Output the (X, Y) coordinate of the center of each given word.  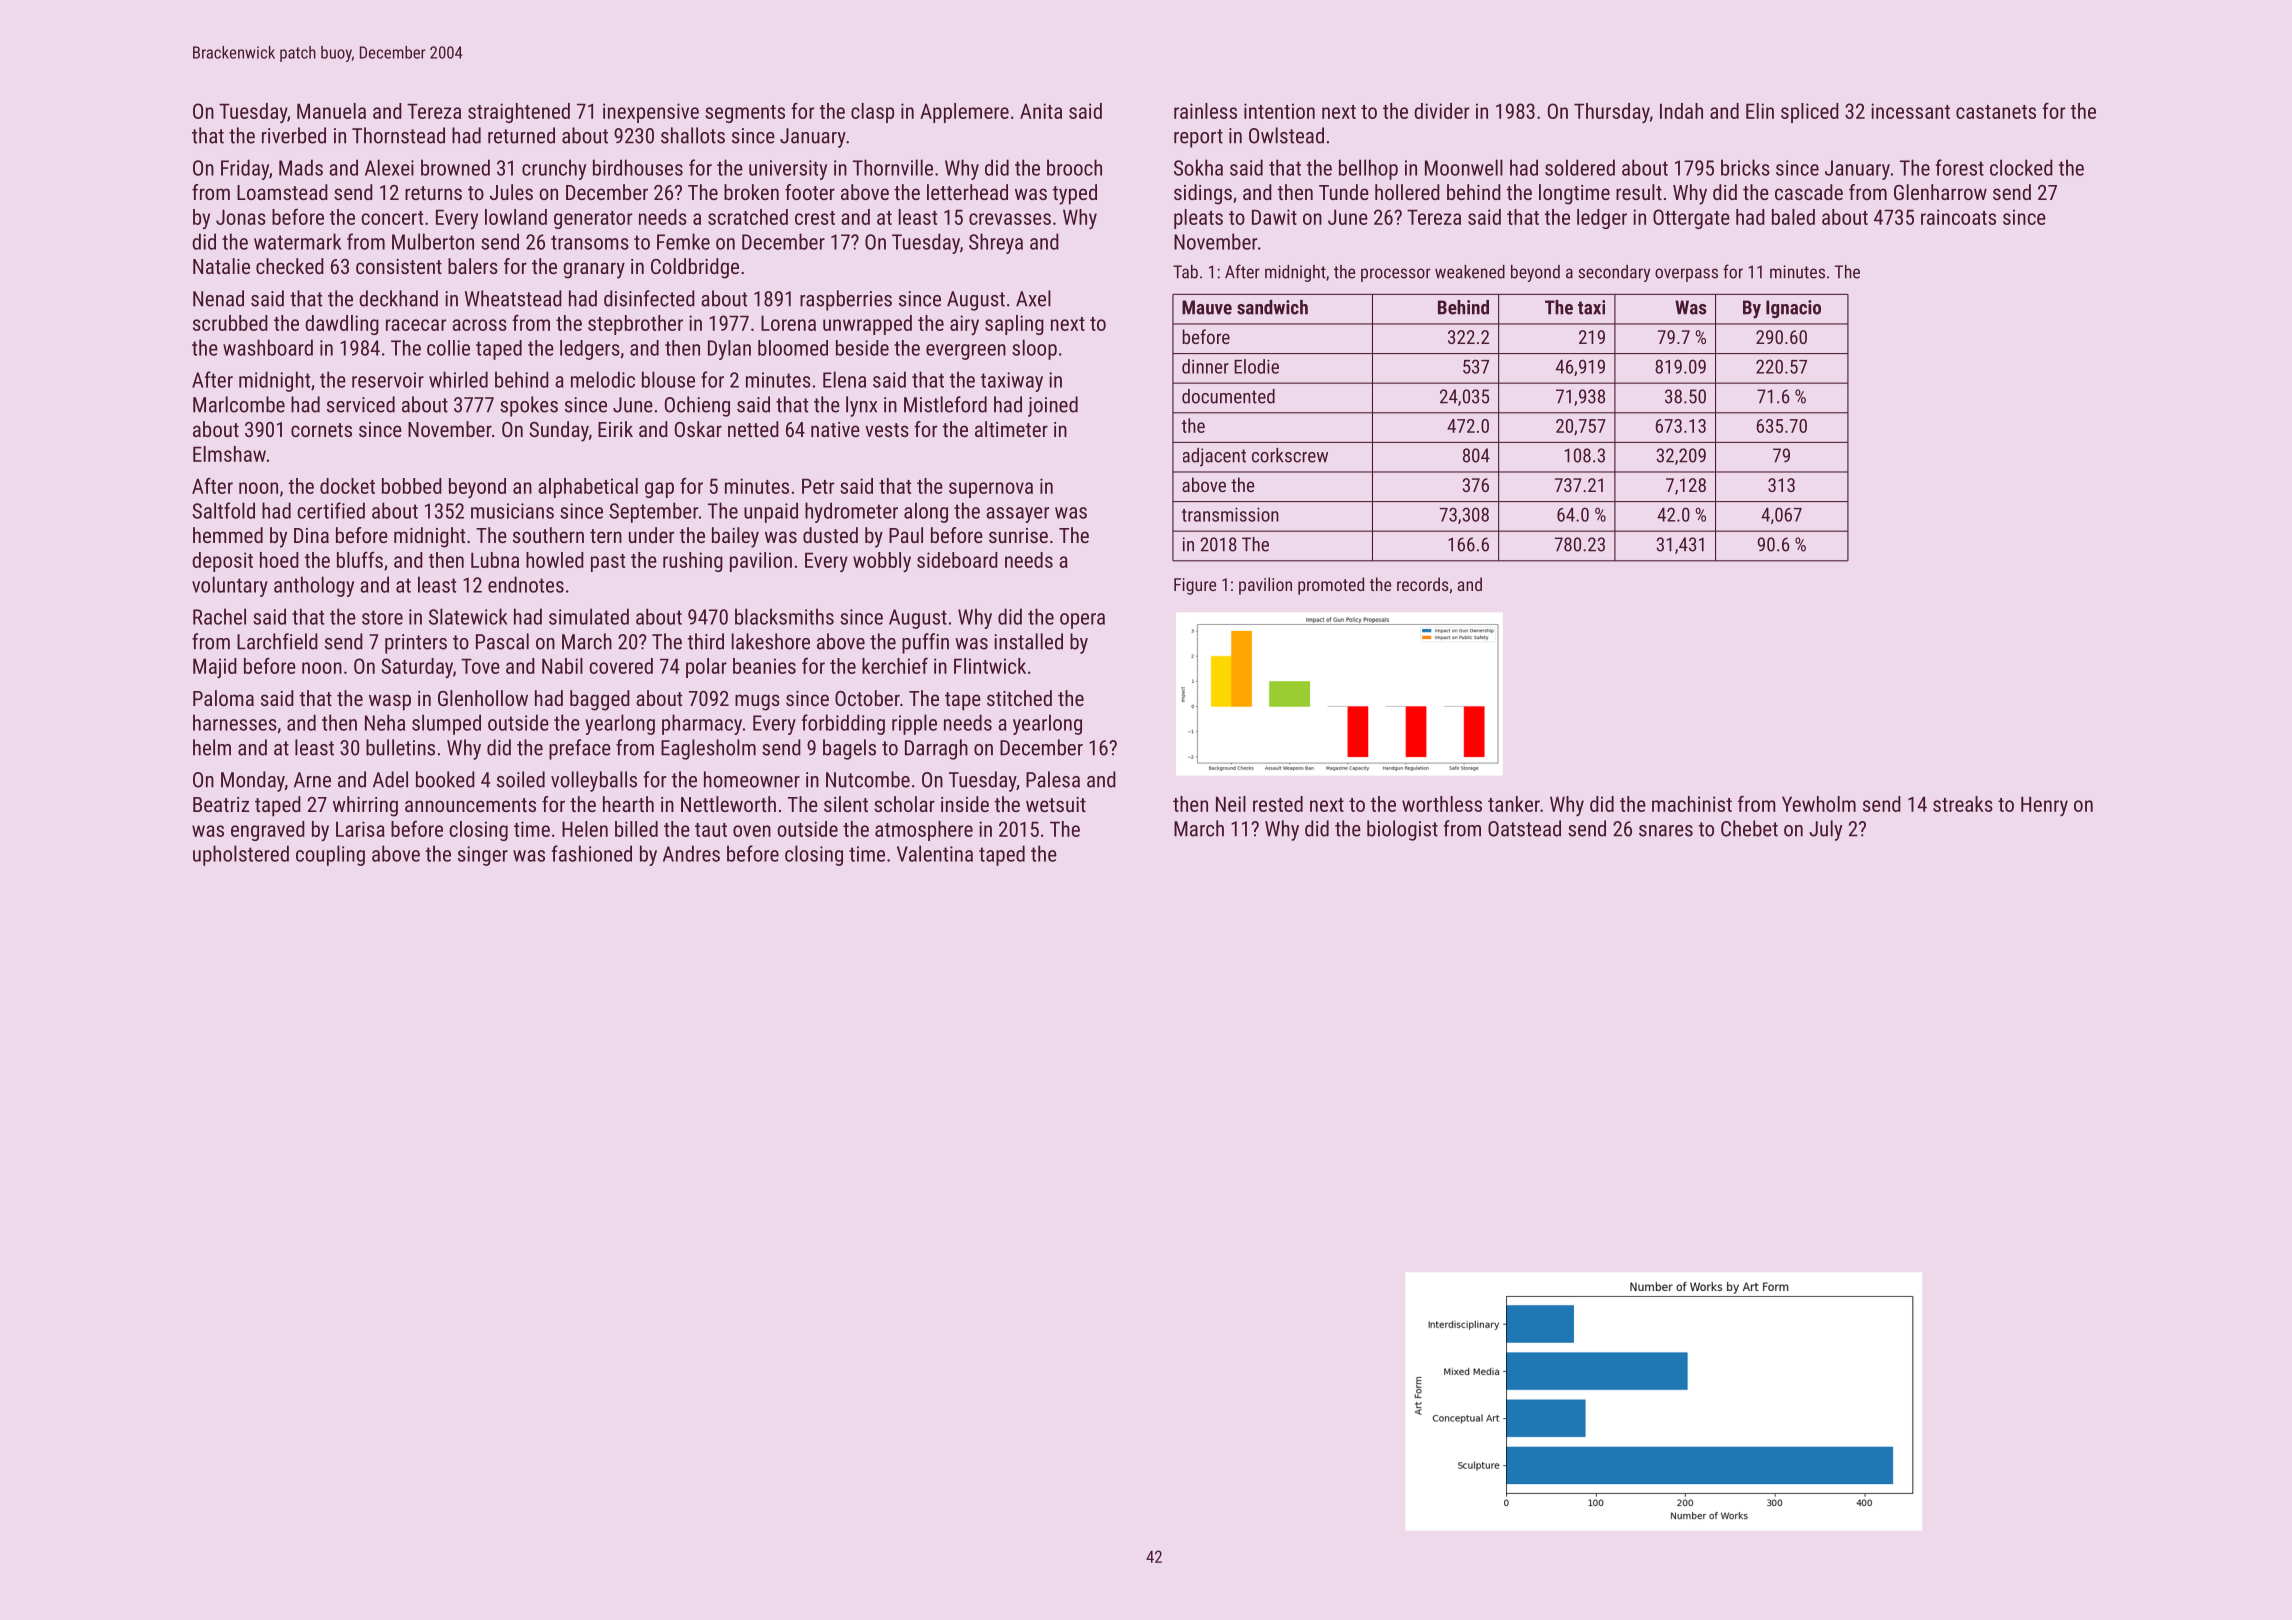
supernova (991, 490)
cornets (321, 430)
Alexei (389, 167)
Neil (1231, 804)
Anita (1041, 111)
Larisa (360, 829)
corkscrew (1290, 455)
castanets (1996, 112)
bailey (735, 537)
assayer (1017, 515)
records (1423, 584)
